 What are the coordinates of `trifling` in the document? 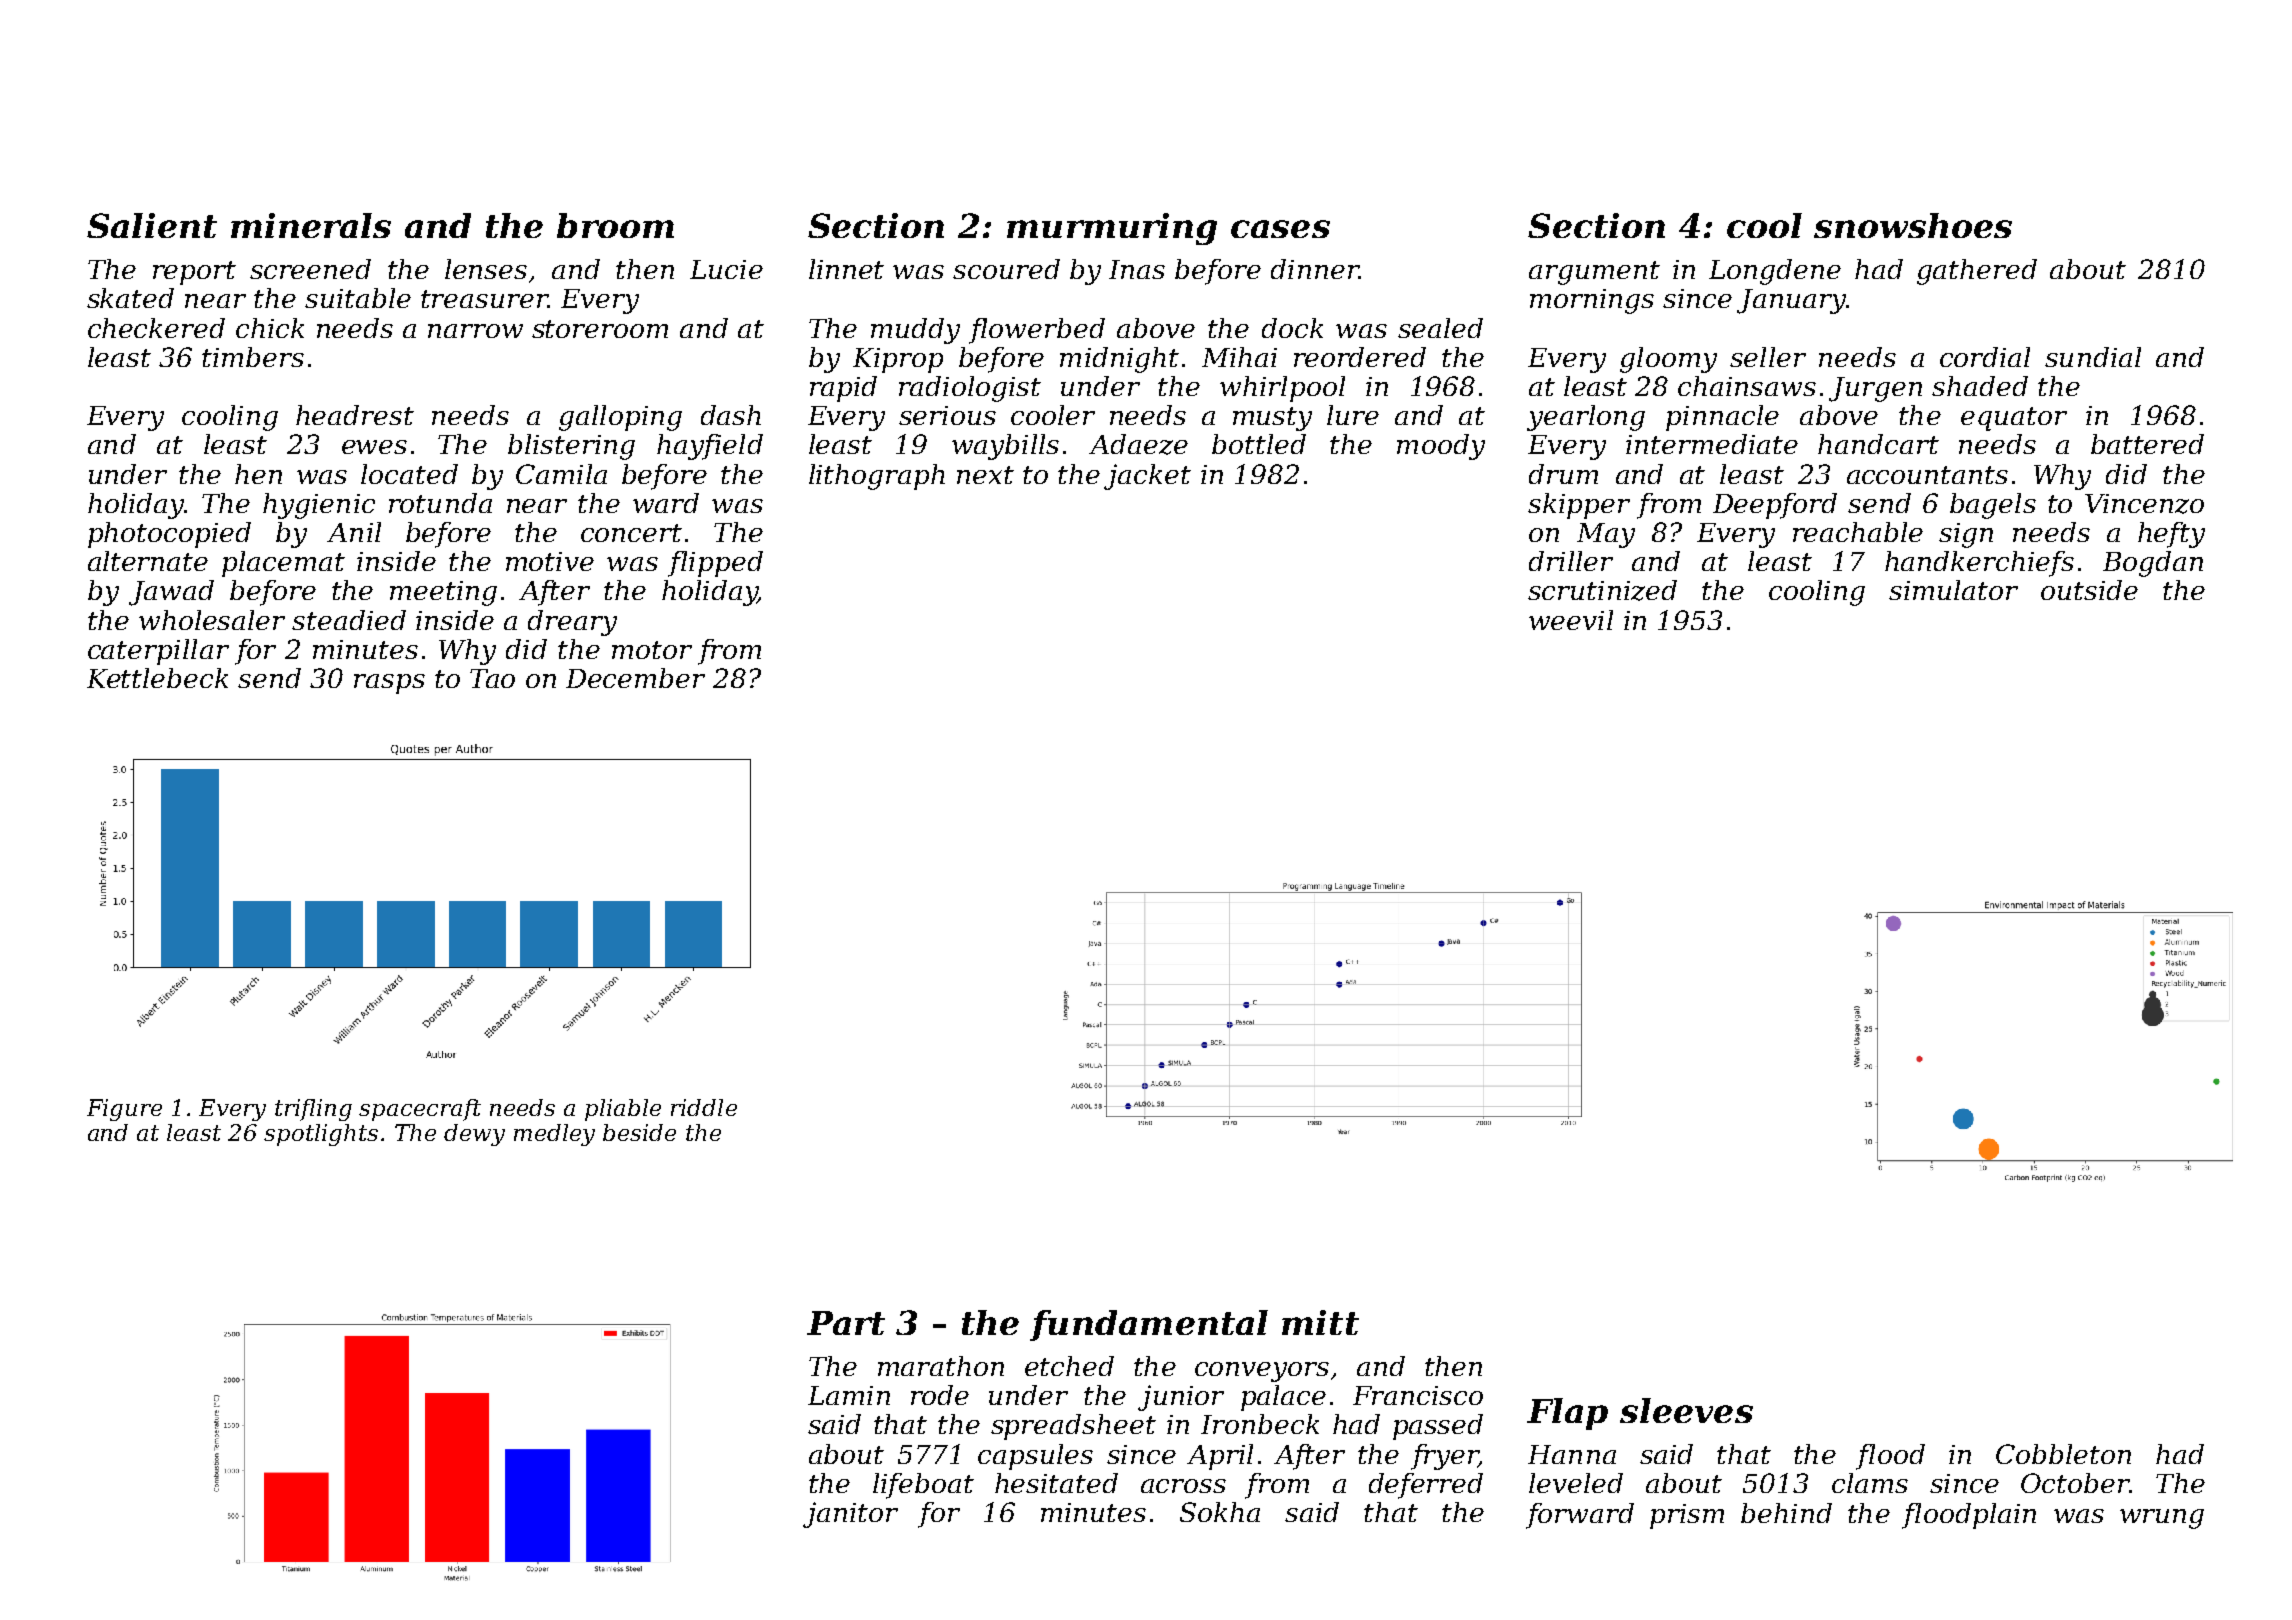 It's located at (313, 1110).
